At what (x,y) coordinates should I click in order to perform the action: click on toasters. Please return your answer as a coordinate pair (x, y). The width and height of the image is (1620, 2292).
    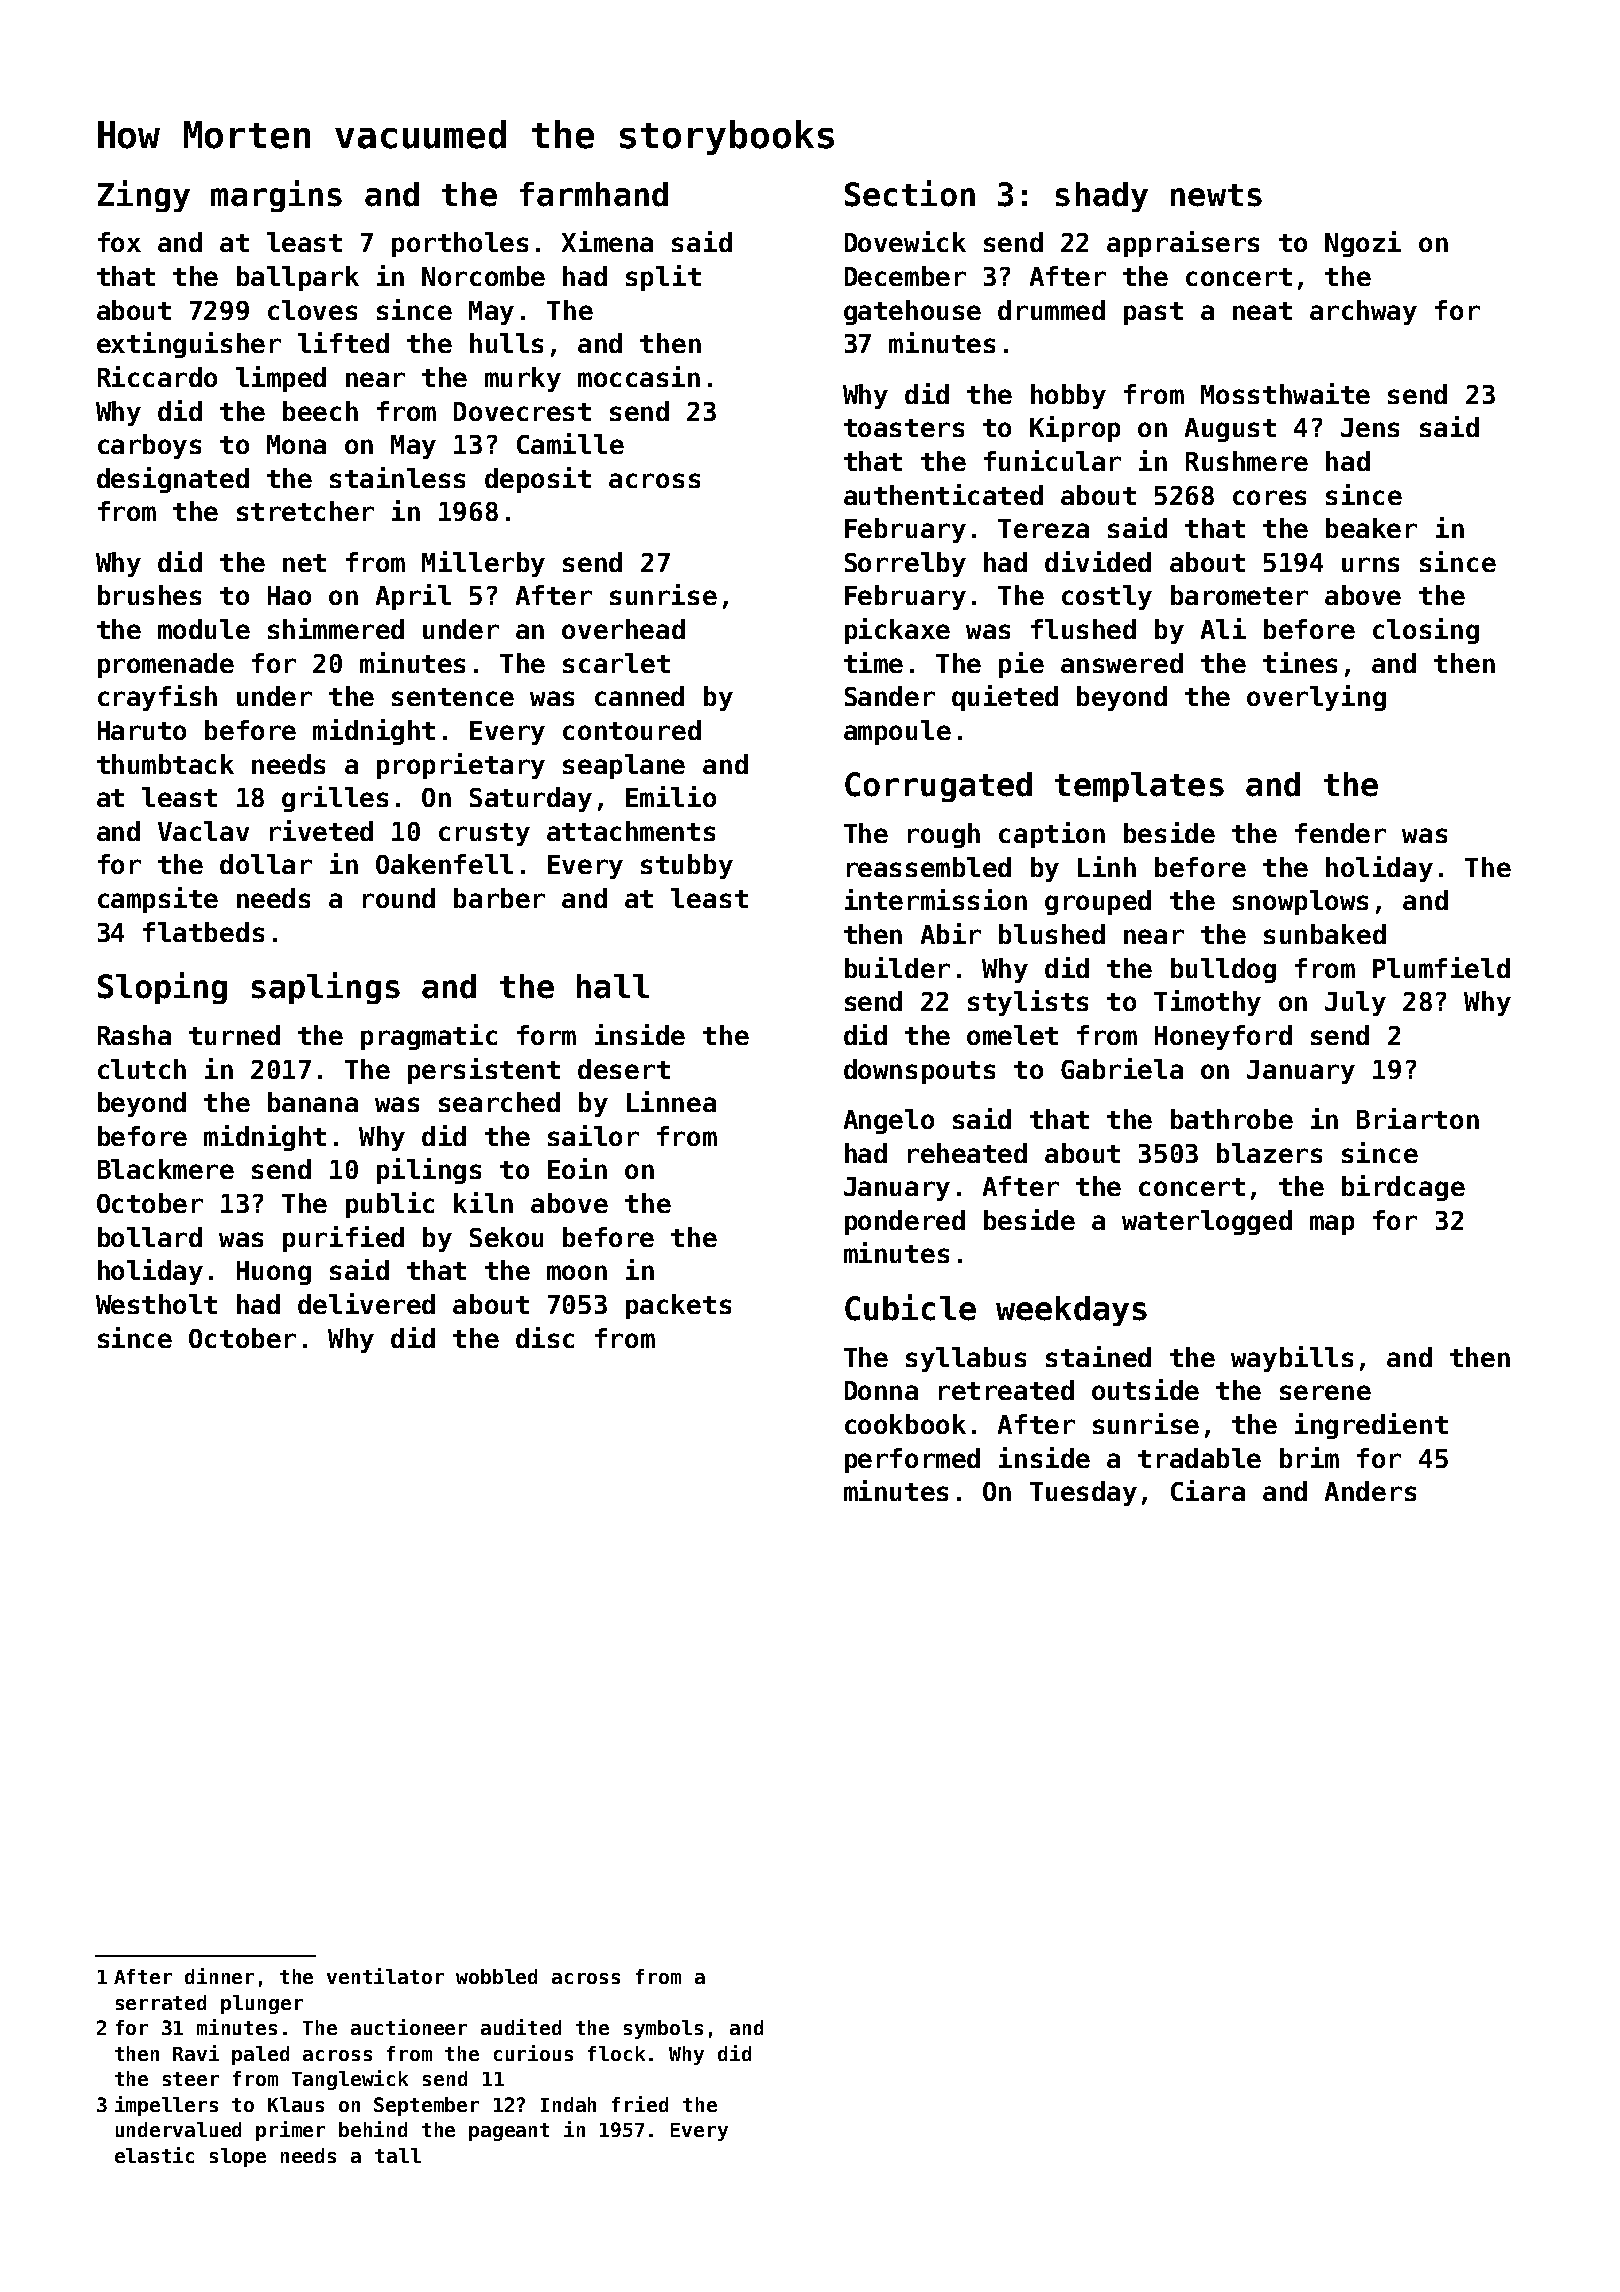
    Looking at the image, I should click on (904, 428).
